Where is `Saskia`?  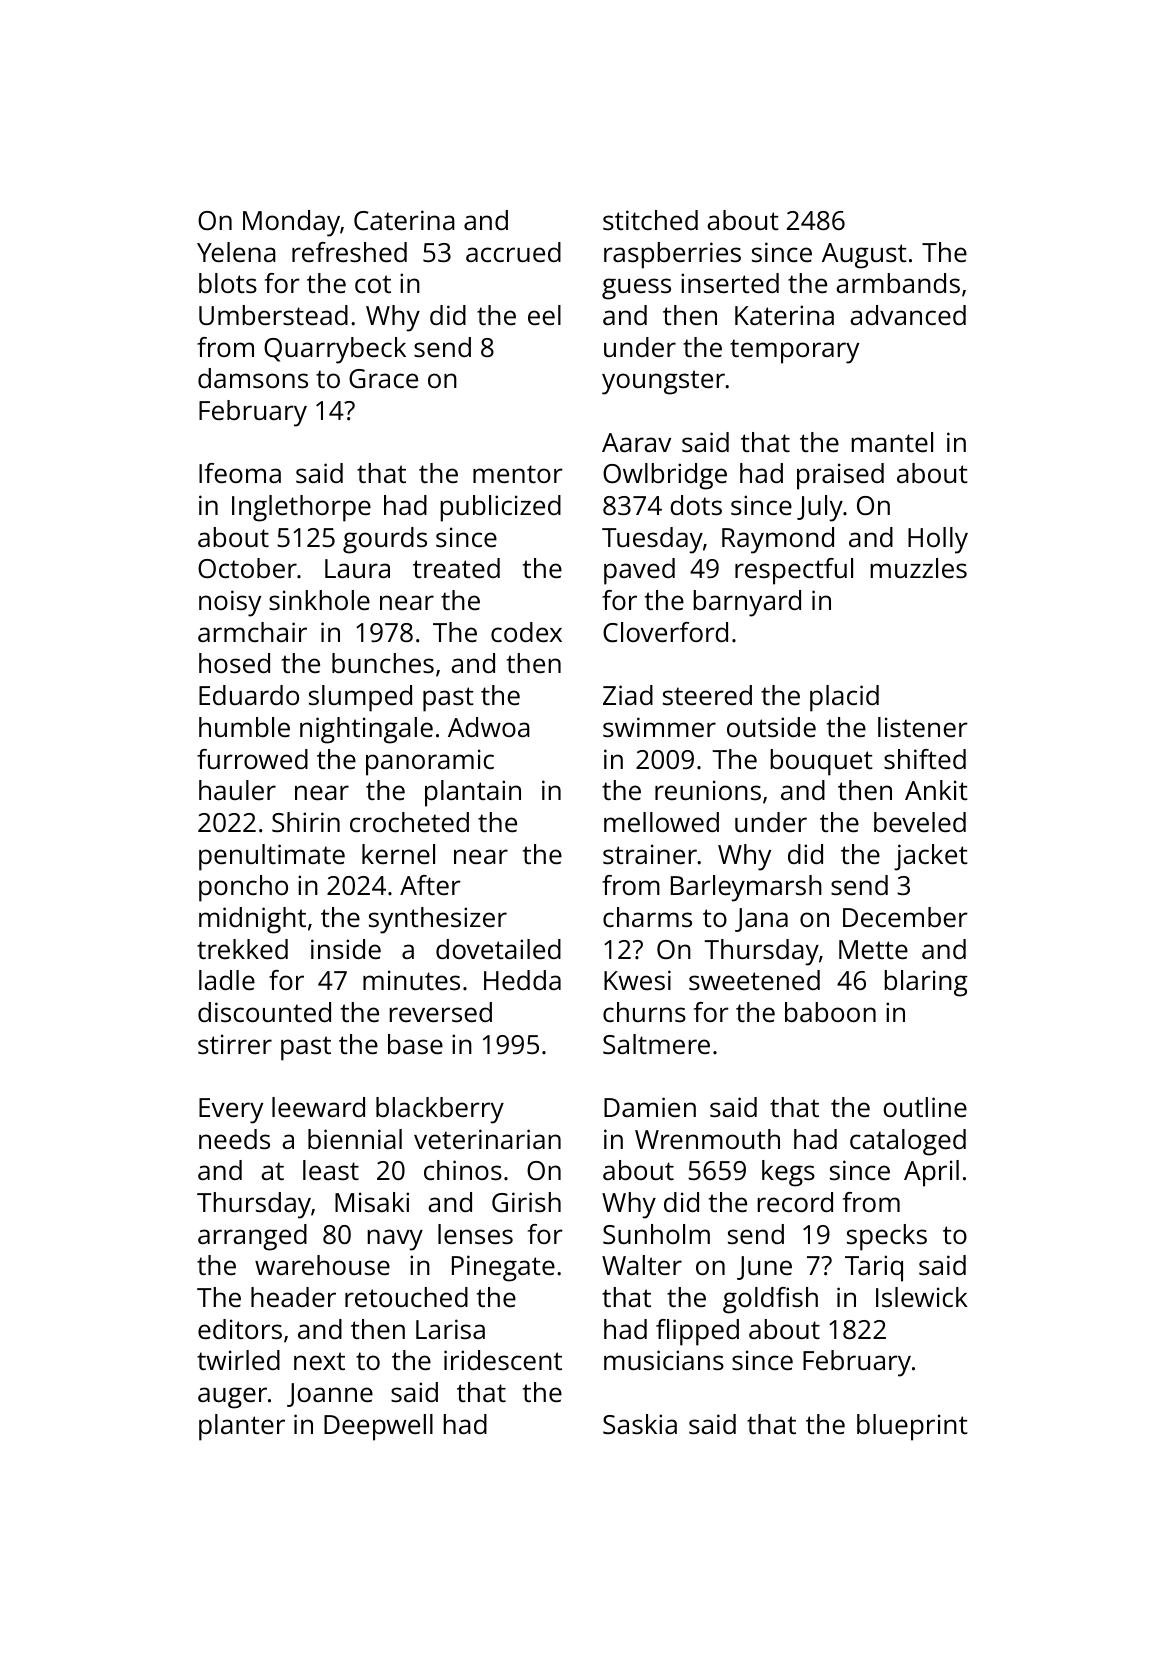 Saskia is located at coordinates (640, 1424).
